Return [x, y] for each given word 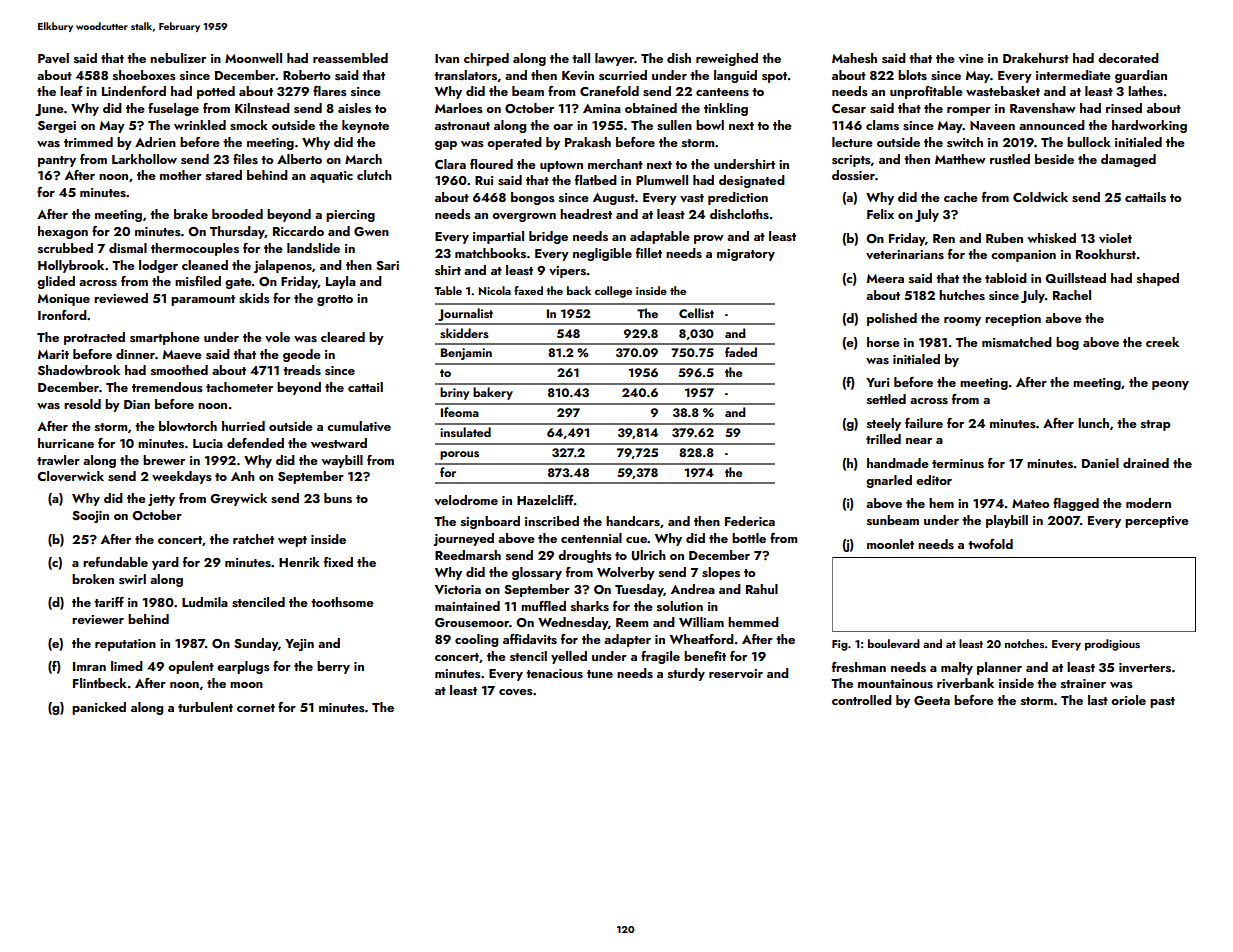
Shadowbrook [79, 370]
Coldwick [1040, 197]
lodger [158, 266]
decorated [1128, 58]
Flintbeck [100, 683]
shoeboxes [144, 75]
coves [516, 692]
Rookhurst [1106, 254]
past [1162, 702]
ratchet [253, 539]
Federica [750, 521]
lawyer [614, 59]
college [613, 292]
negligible [602, 254]
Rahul [762, 589]
